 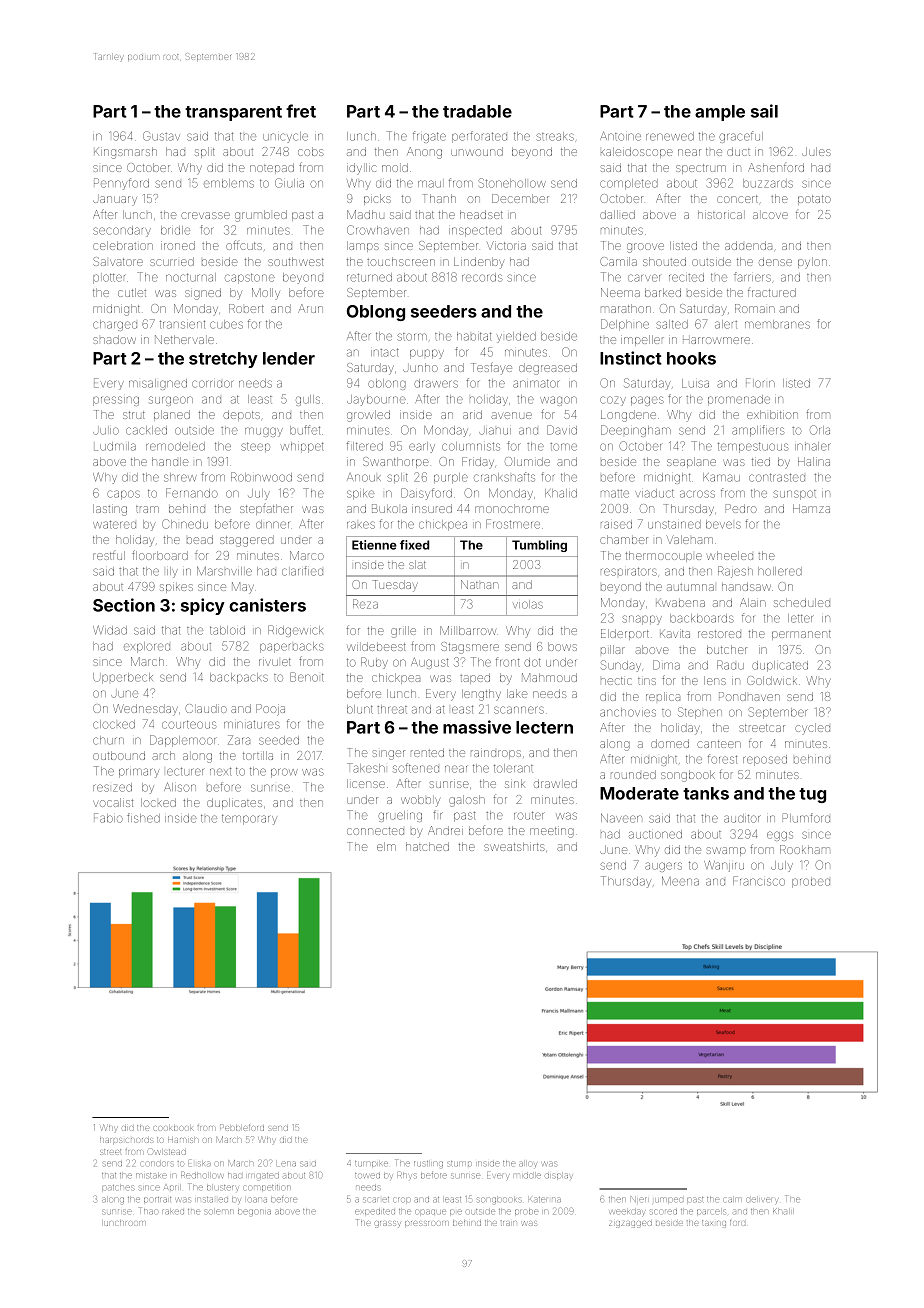 What do you see at coordinates (812, 795) in the image?
I see `tug` at bounding box center [812, 795].
